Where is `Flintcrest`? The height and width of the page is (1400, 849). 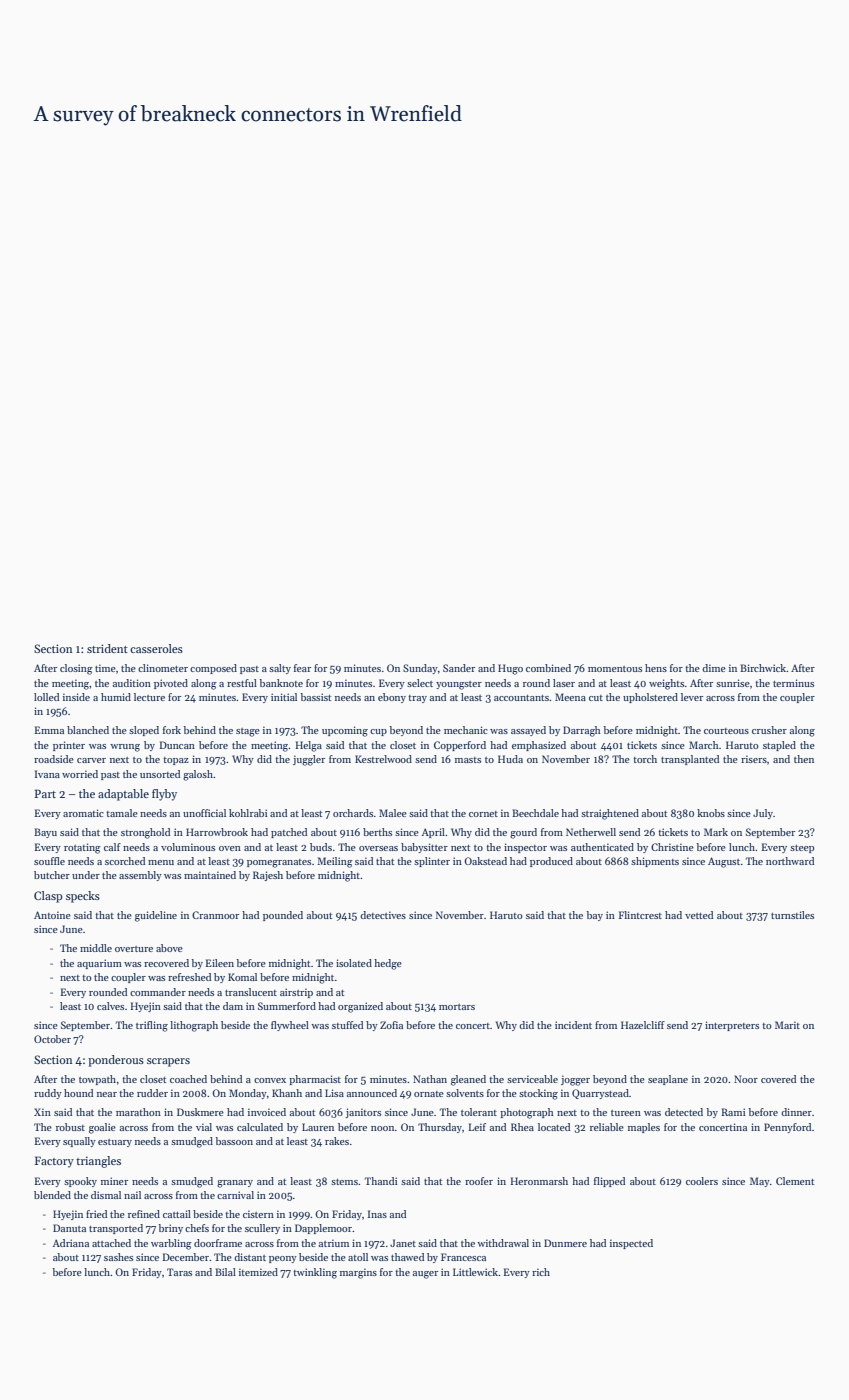
Flintcrest is located at coordinates (640, 915).
